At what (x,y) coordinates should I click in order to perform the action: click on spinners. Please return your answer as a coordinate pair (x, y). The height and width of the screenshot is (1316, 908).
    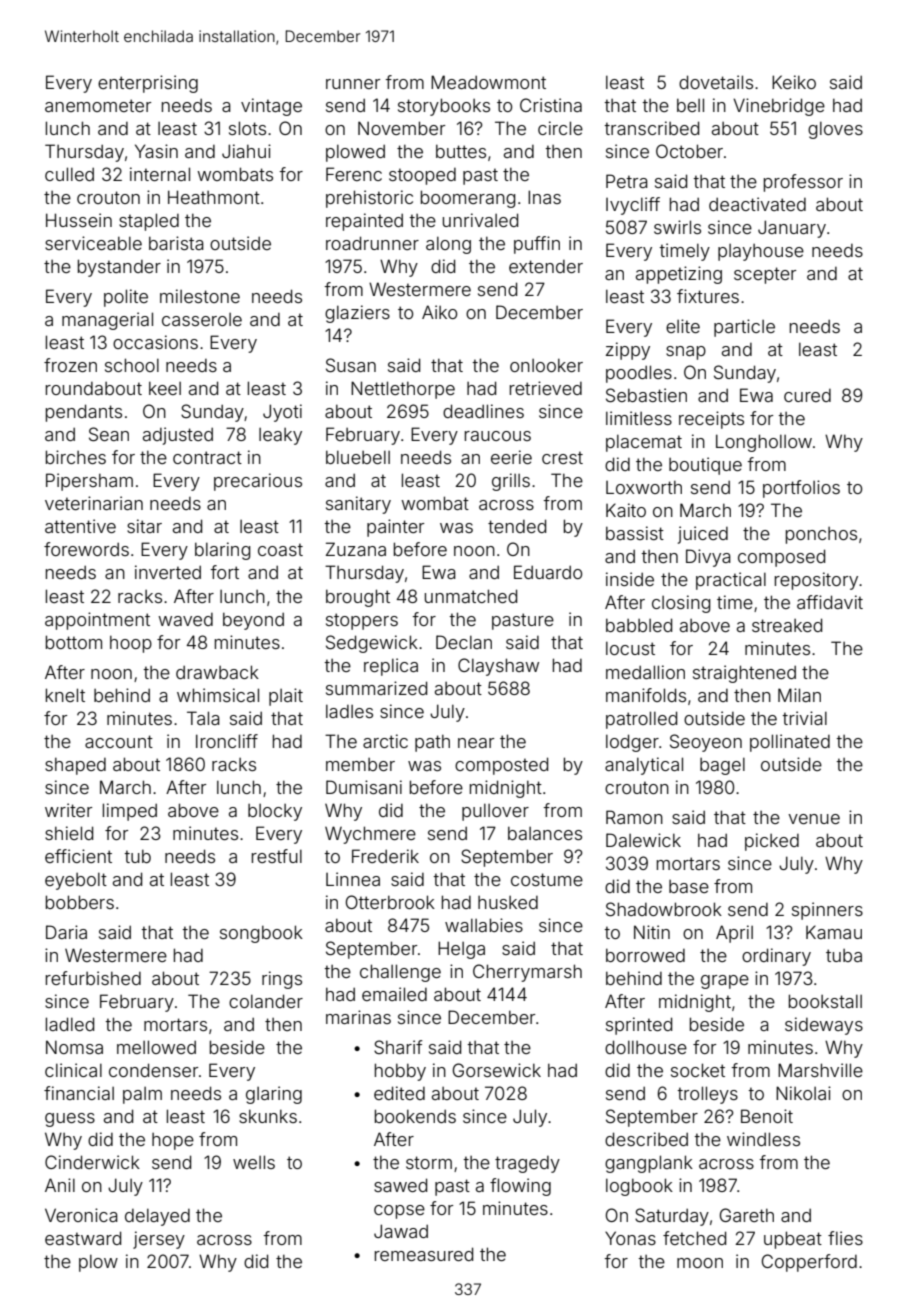
    Looking at the image, I should click on (827, 911).
